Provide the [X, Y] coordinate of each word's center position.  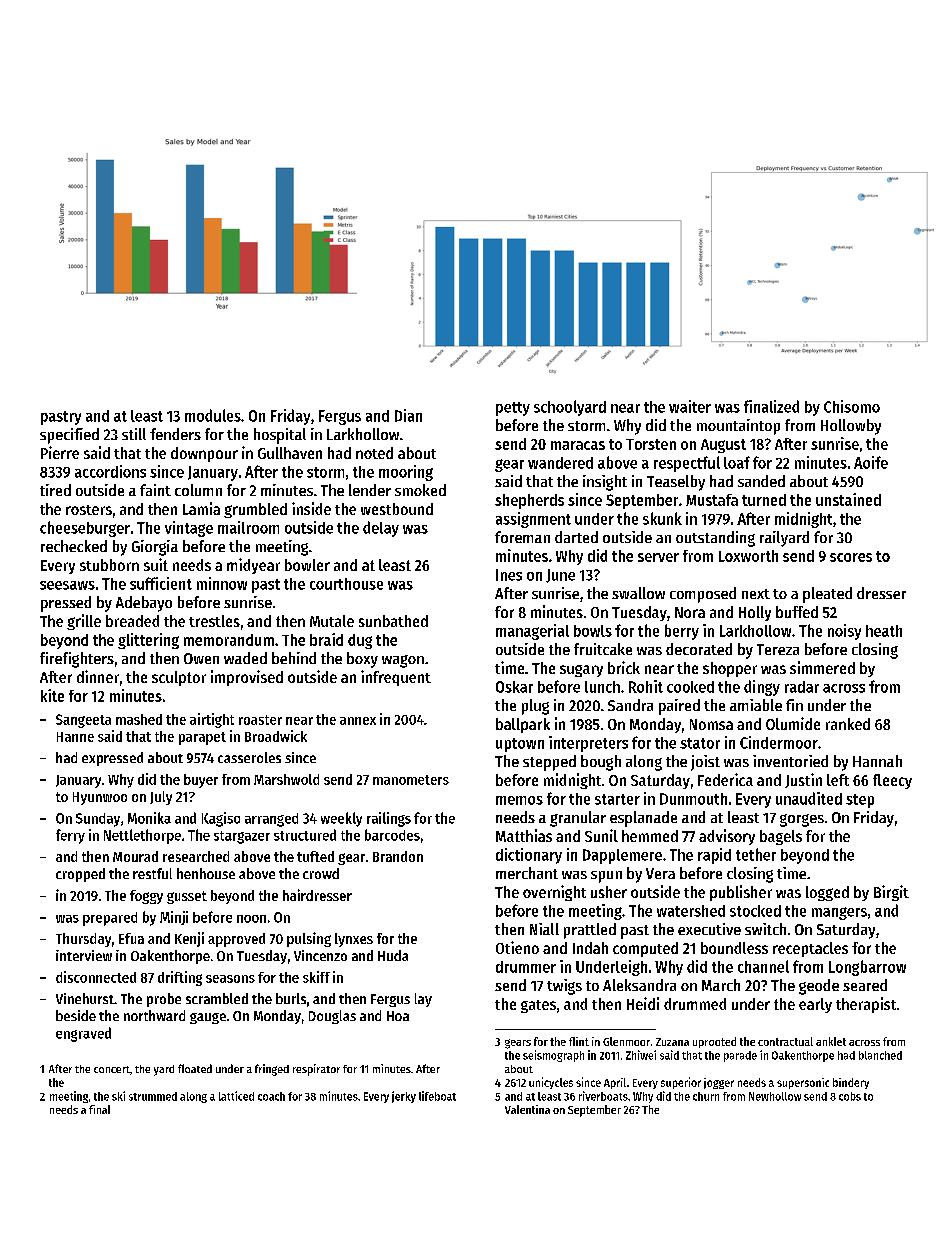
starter [617, 799]
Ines [509, 575]
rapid [714, 856]
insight [605, 483]
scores [851, 557]
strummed [153, 1096]
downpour [204, 454]
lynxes [354, 940]
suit [156, 564]
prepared [110, 919]
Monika [149, 818]
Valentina [527, 1109]
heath [884, 631]
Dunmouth [693, 799]
